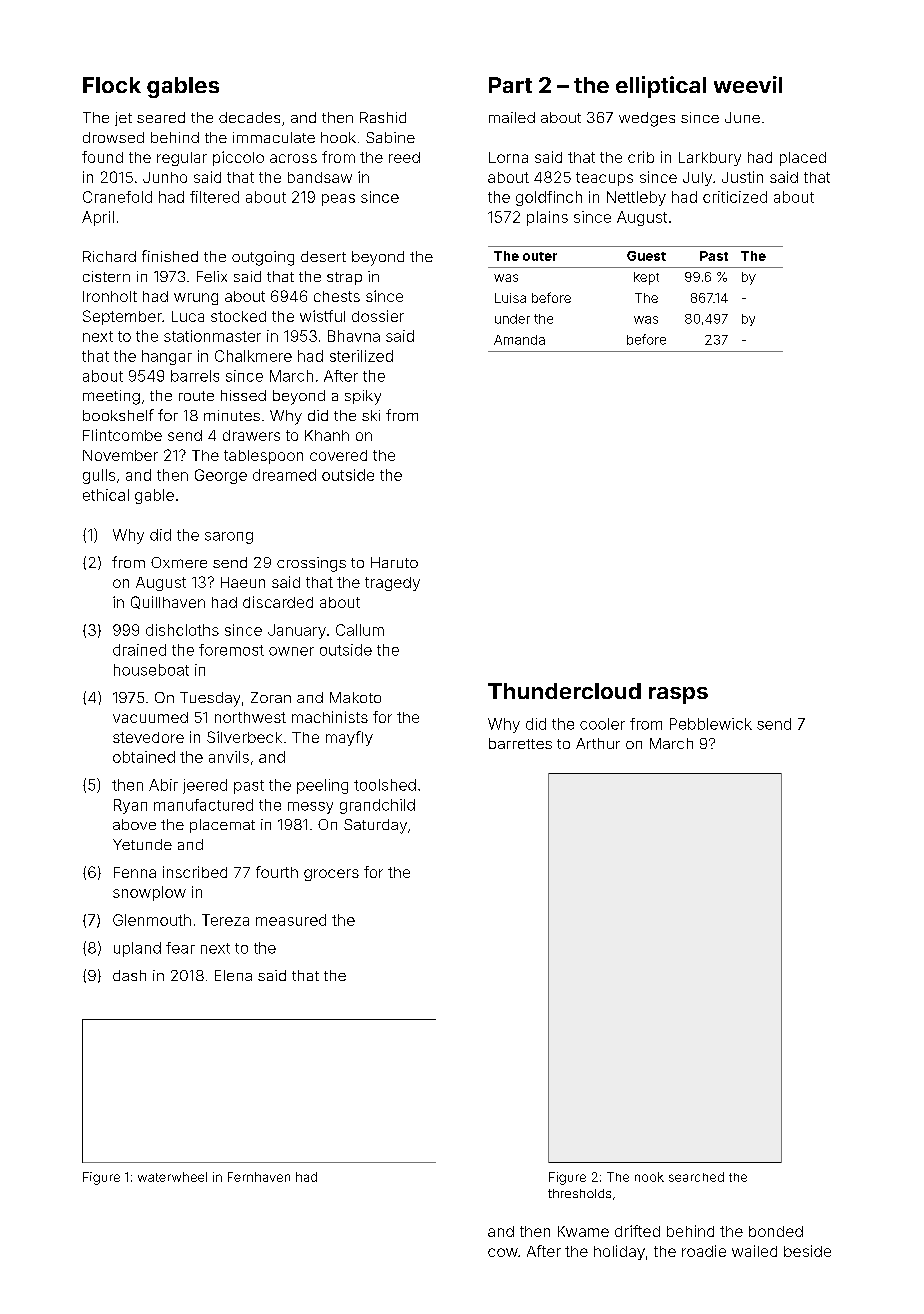 The height and width of the document is (1314, 924). I want to click on waterwheel, so click(172, 1177).
